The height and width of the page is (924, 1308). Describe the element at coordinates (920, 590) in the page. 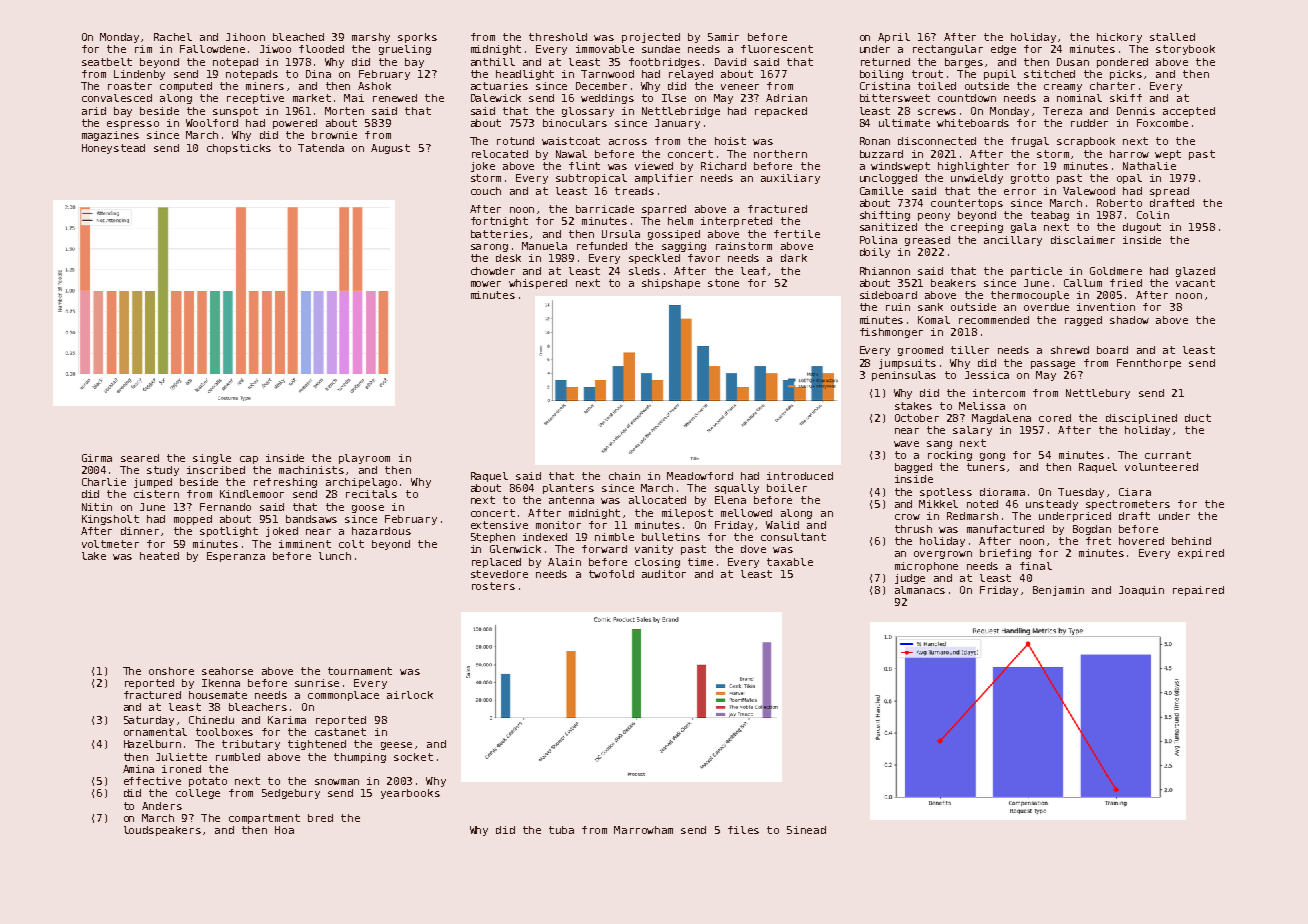

I see `almanacs` at that location.
